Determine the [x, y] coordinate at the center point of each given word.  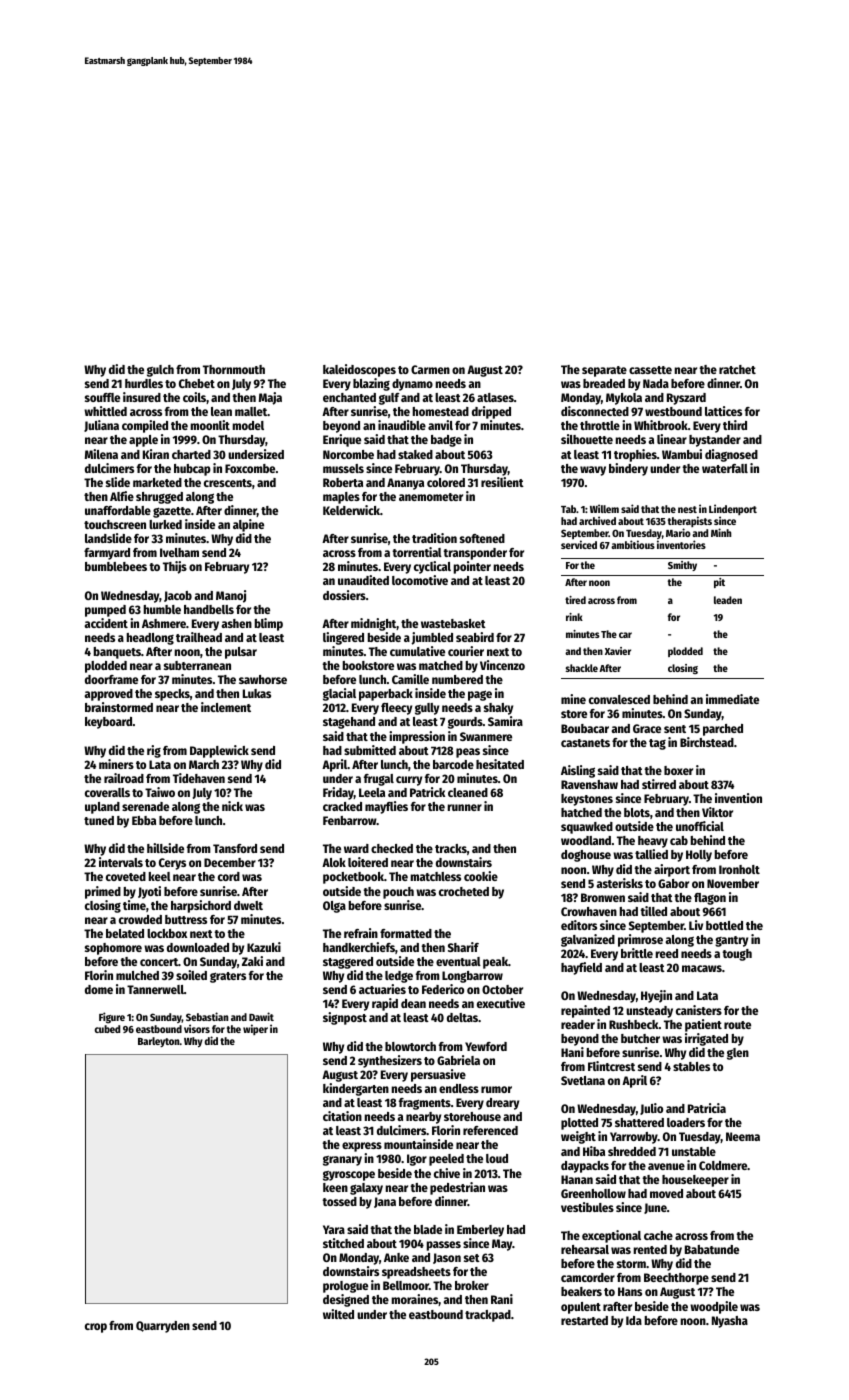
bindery [628, 469]
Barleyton [159, 1042]
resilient [502, 482]
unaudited [363, 580]
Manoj [231, 596]
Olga [334, 907]
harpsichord [201, 906]
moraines [415, 1299]
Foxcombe [250, 468]
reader [578, 1024]
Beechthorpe [676, 1279]
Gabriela [458, 1060]
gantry [731, 941]
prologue [345, 1287]
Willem [604, 508]
